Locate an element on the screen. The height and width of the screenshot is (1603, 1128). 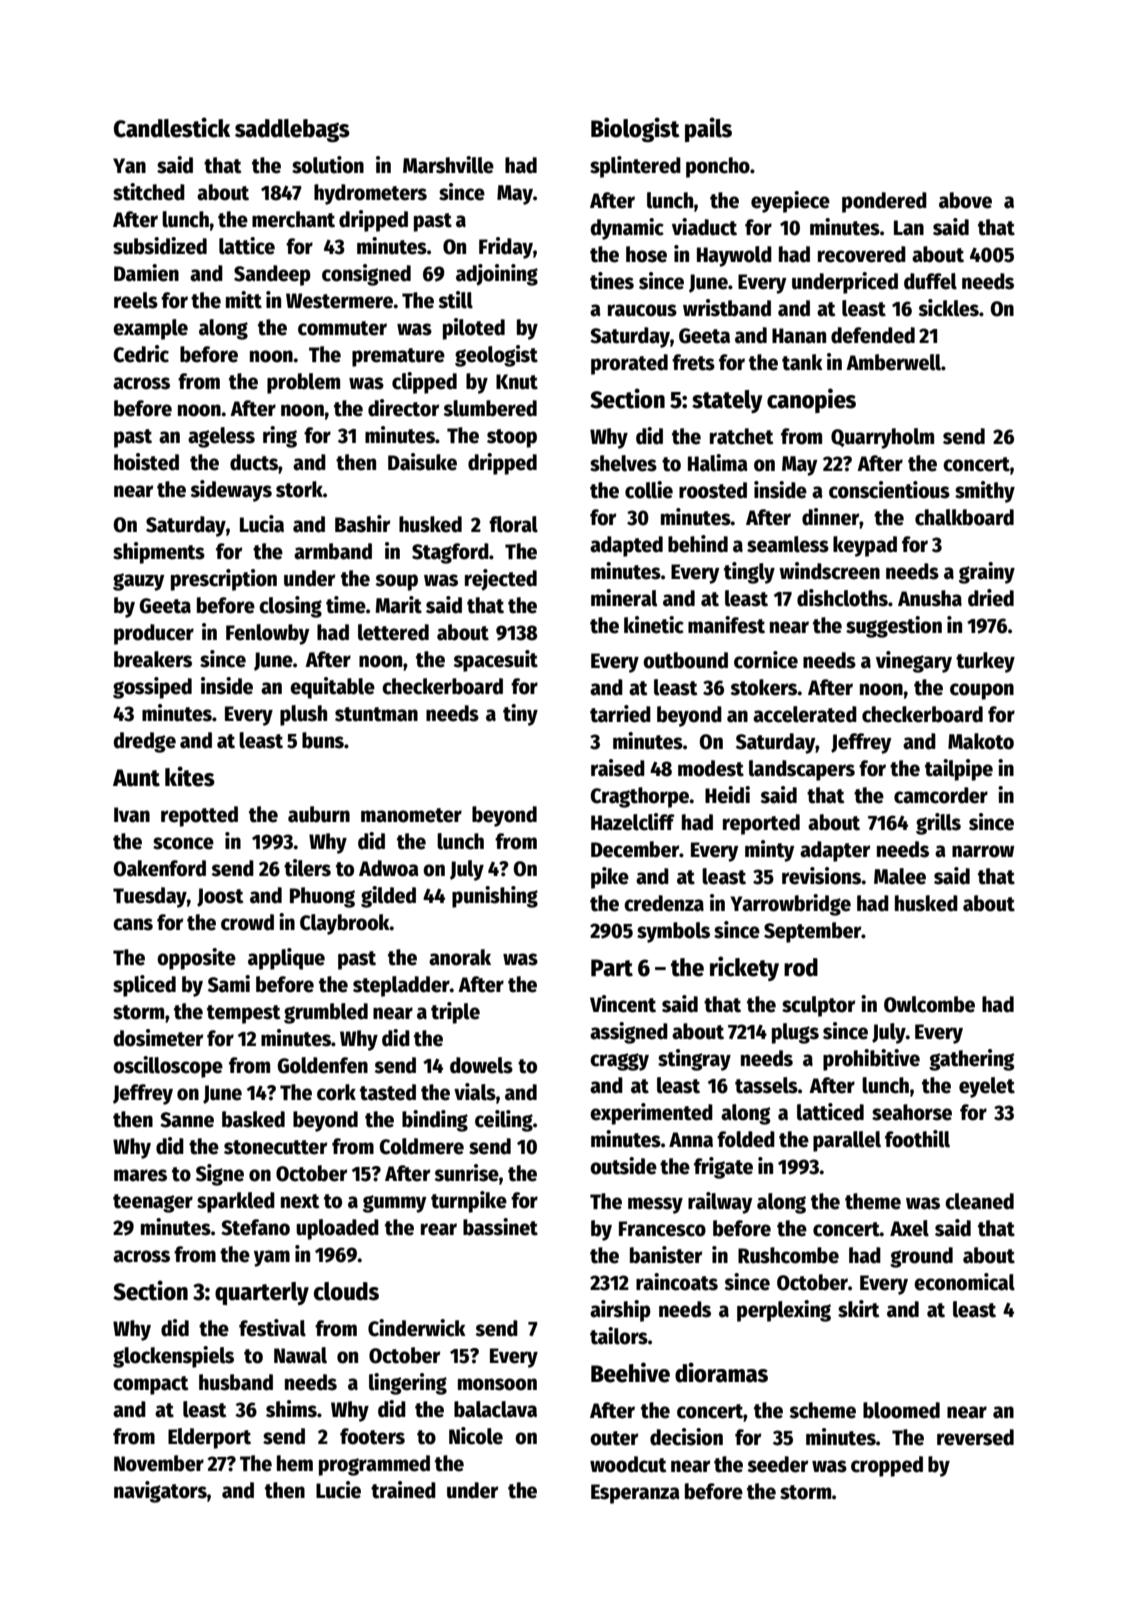
trained is located at coordinates (403, 1490).
